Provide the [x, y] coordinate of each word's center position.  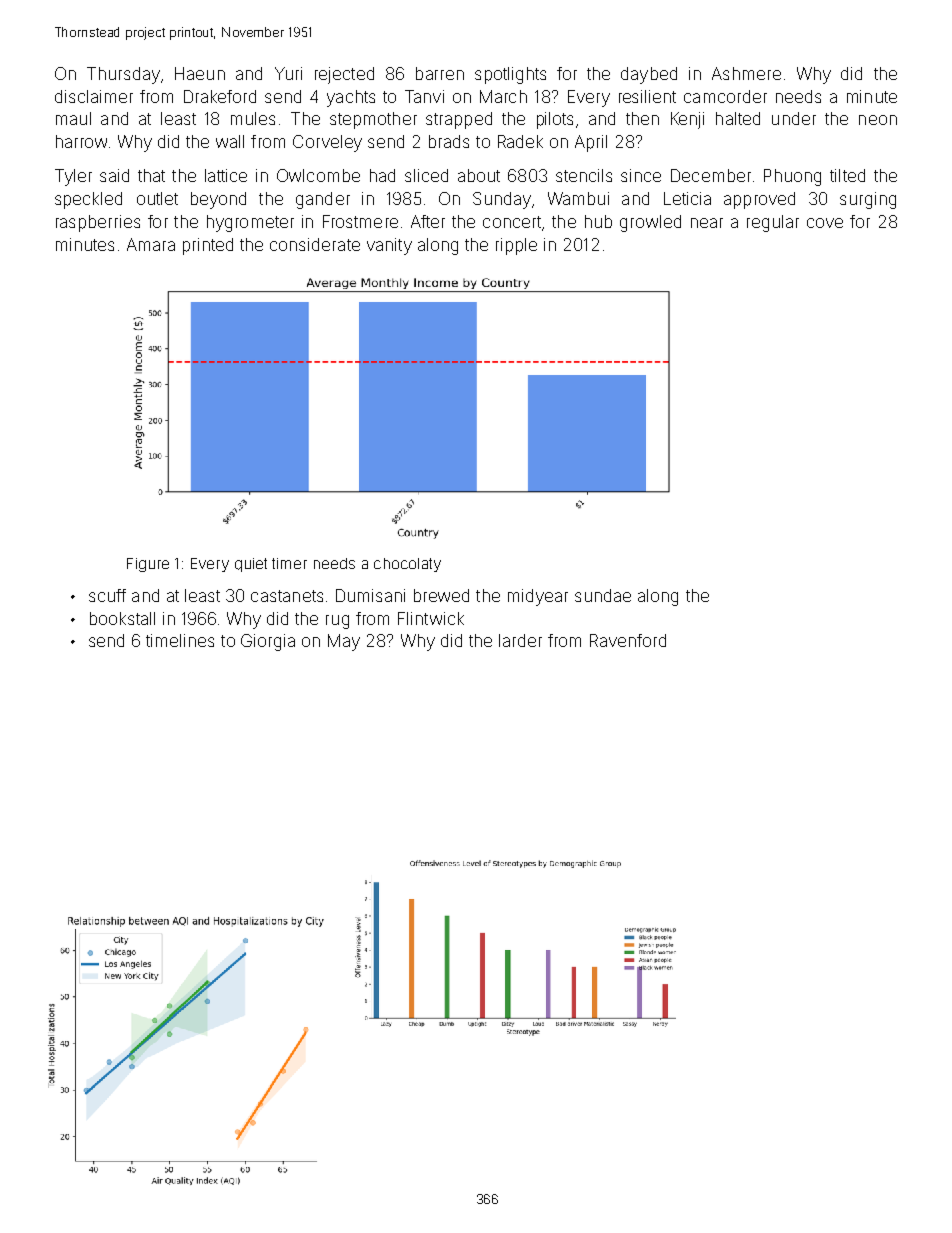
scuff [107, 595]
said [114, 175]
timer [289, 563]
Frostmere [360, 221]
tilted [847, 175]
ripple [516, 246]
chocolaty [407, 565]
